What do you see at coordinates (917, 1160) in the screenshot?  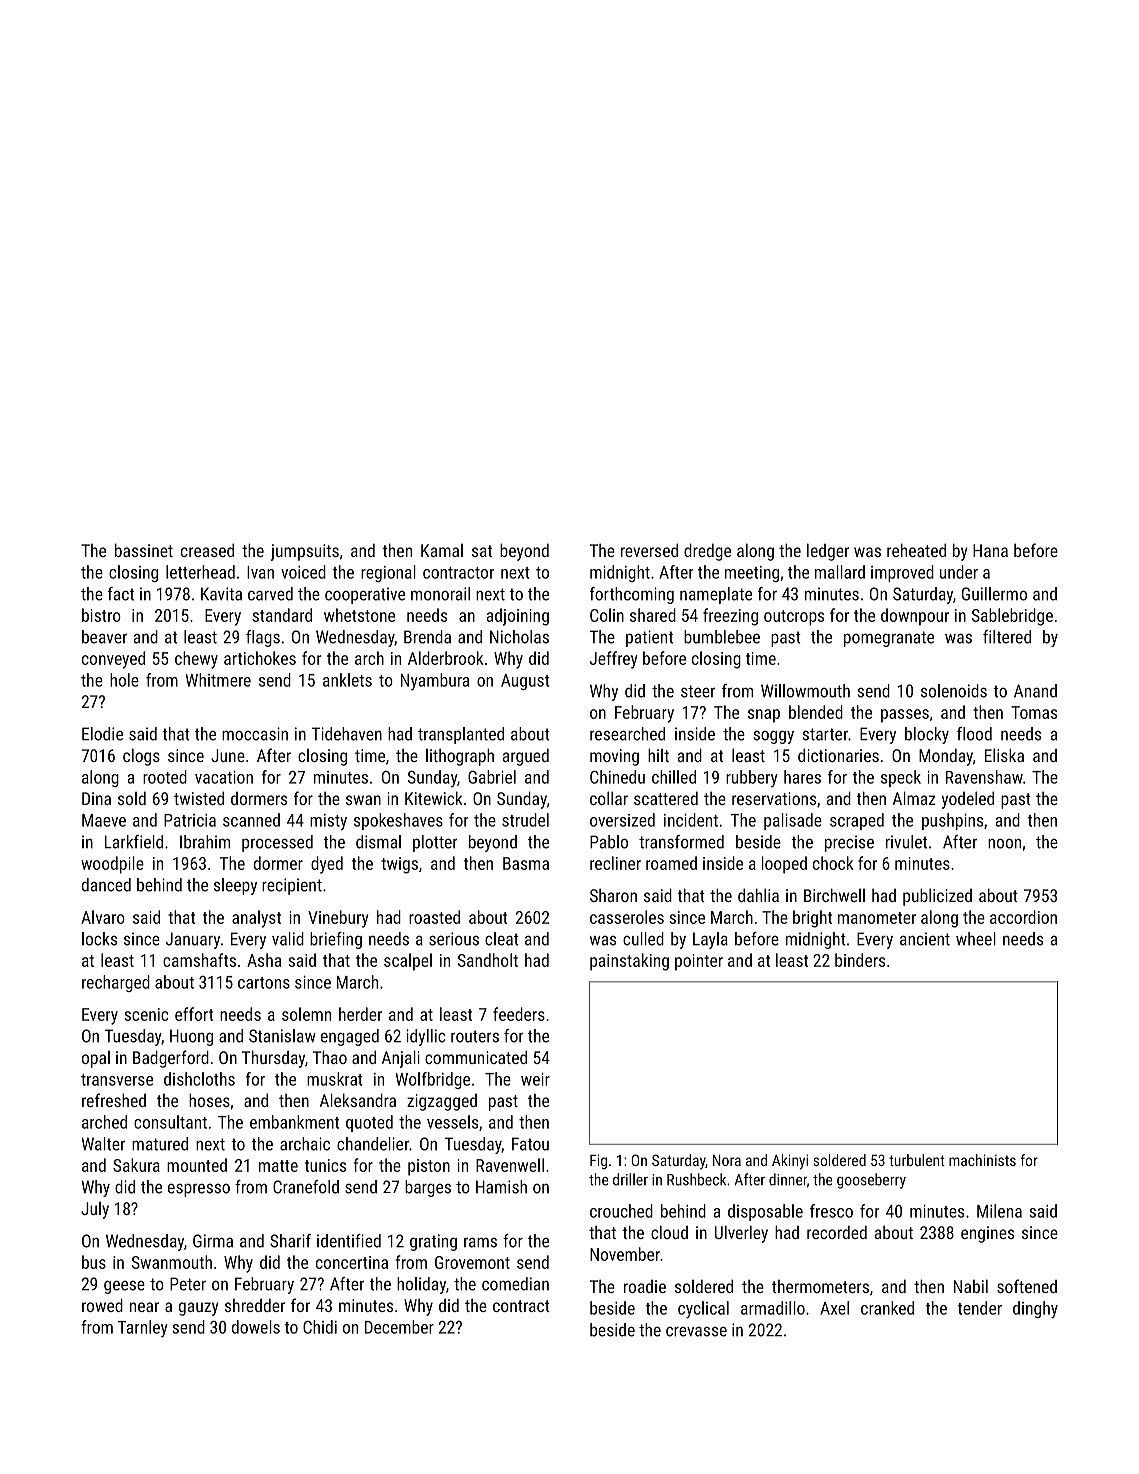 I see `turbulent` at bounding box center [917, 1160].
